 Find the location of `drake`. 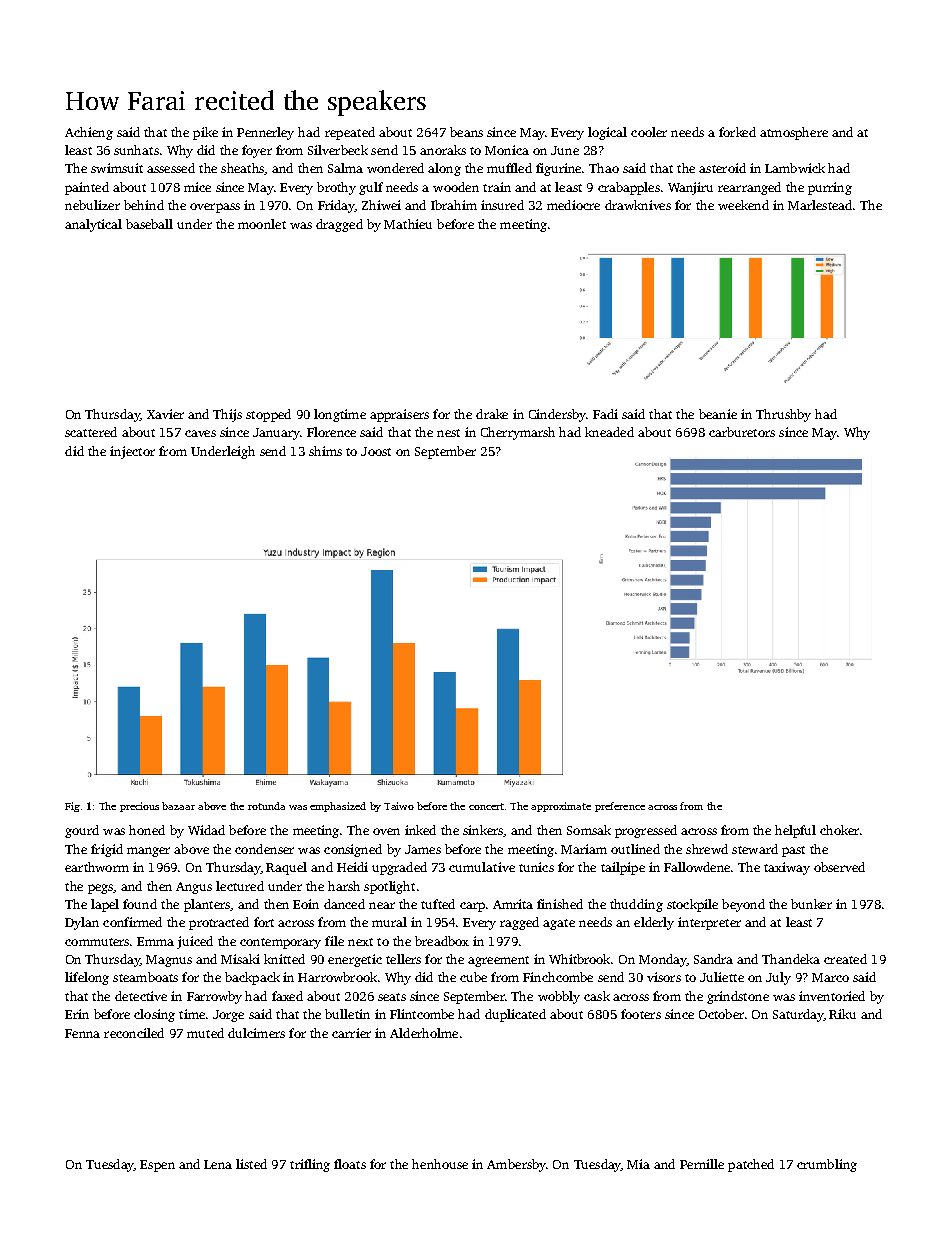

drake is located at coordinates (492, 414).
